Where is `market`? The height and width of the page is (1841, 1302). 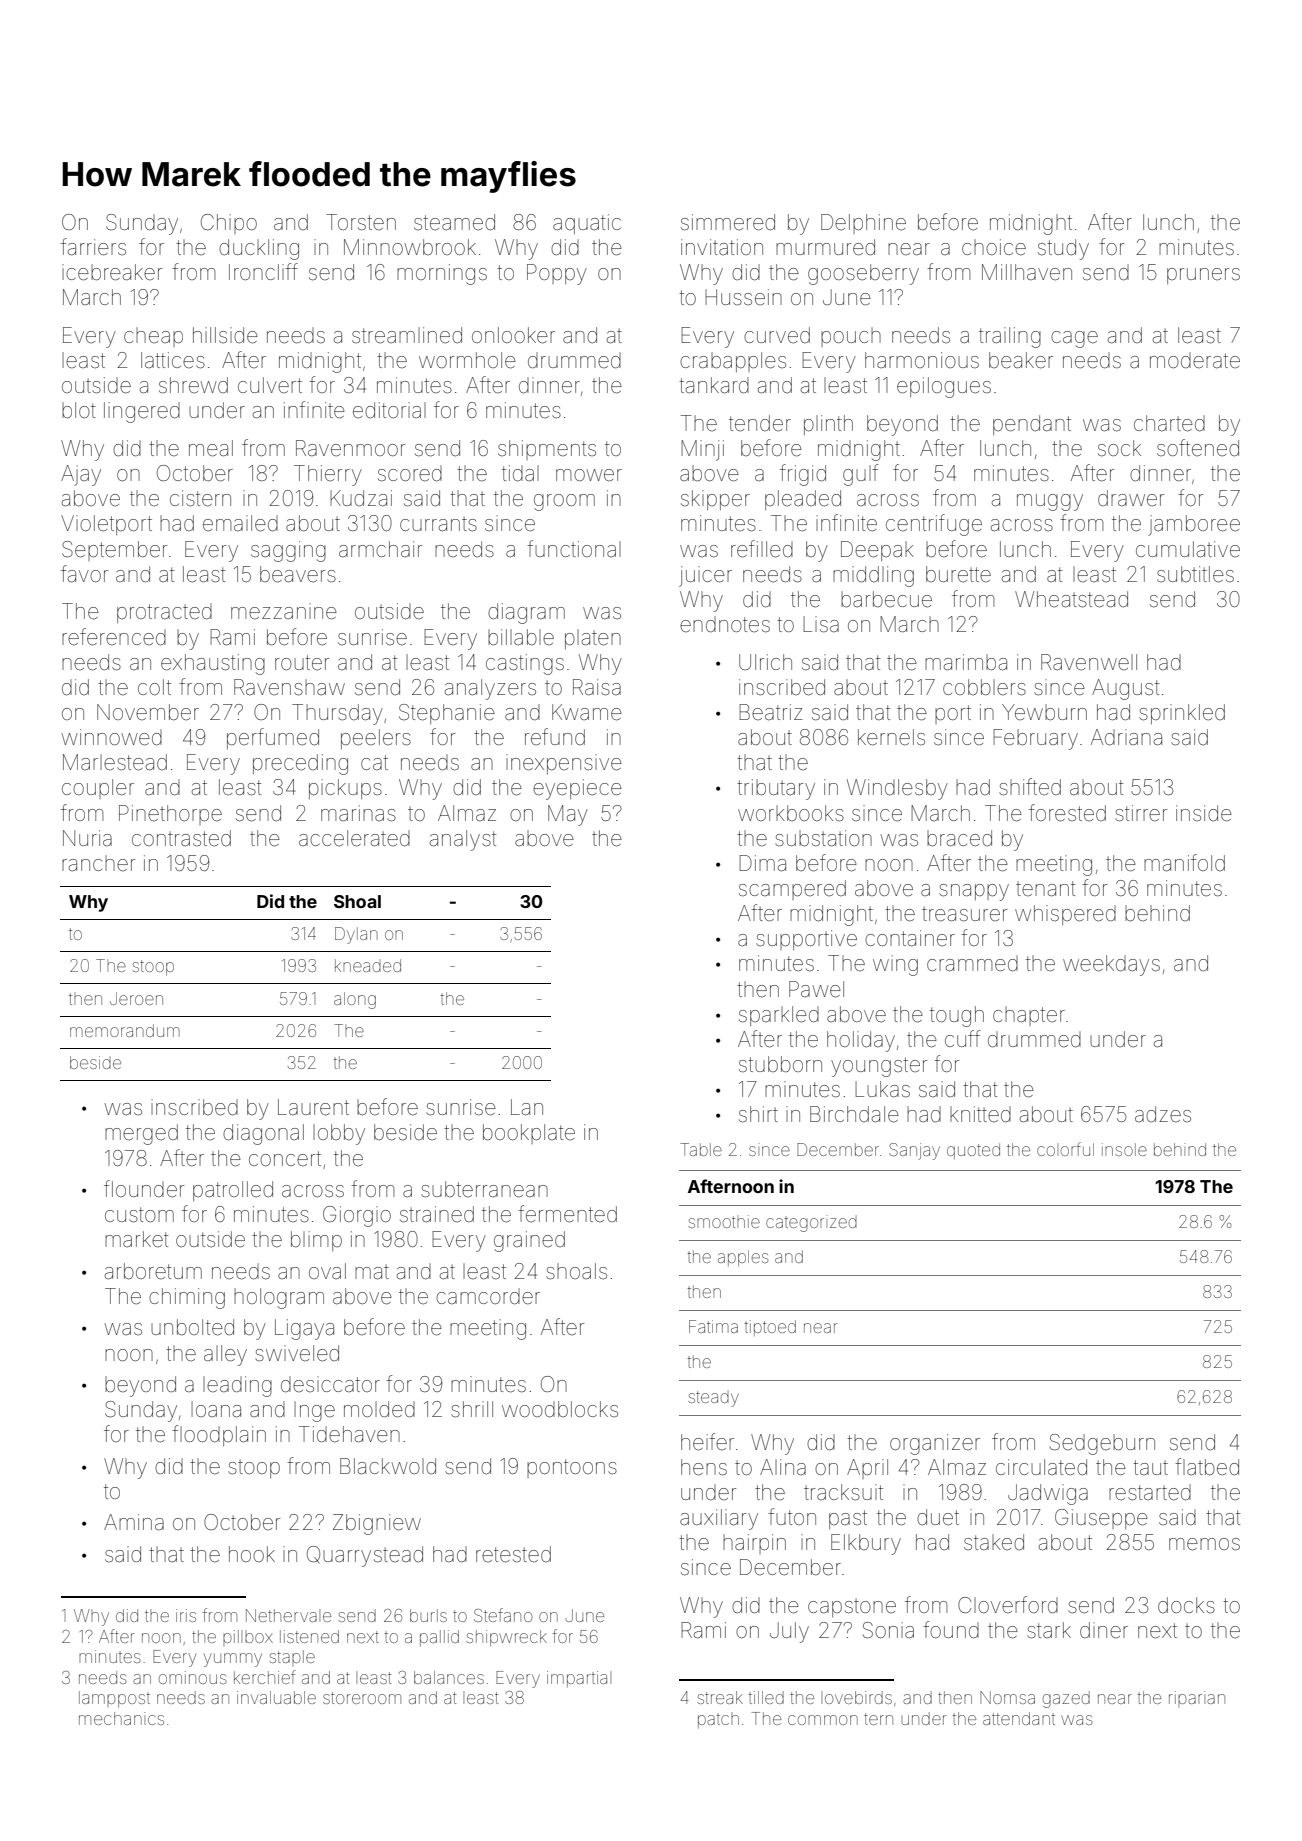
market is located at coordinates (137, 1239).
